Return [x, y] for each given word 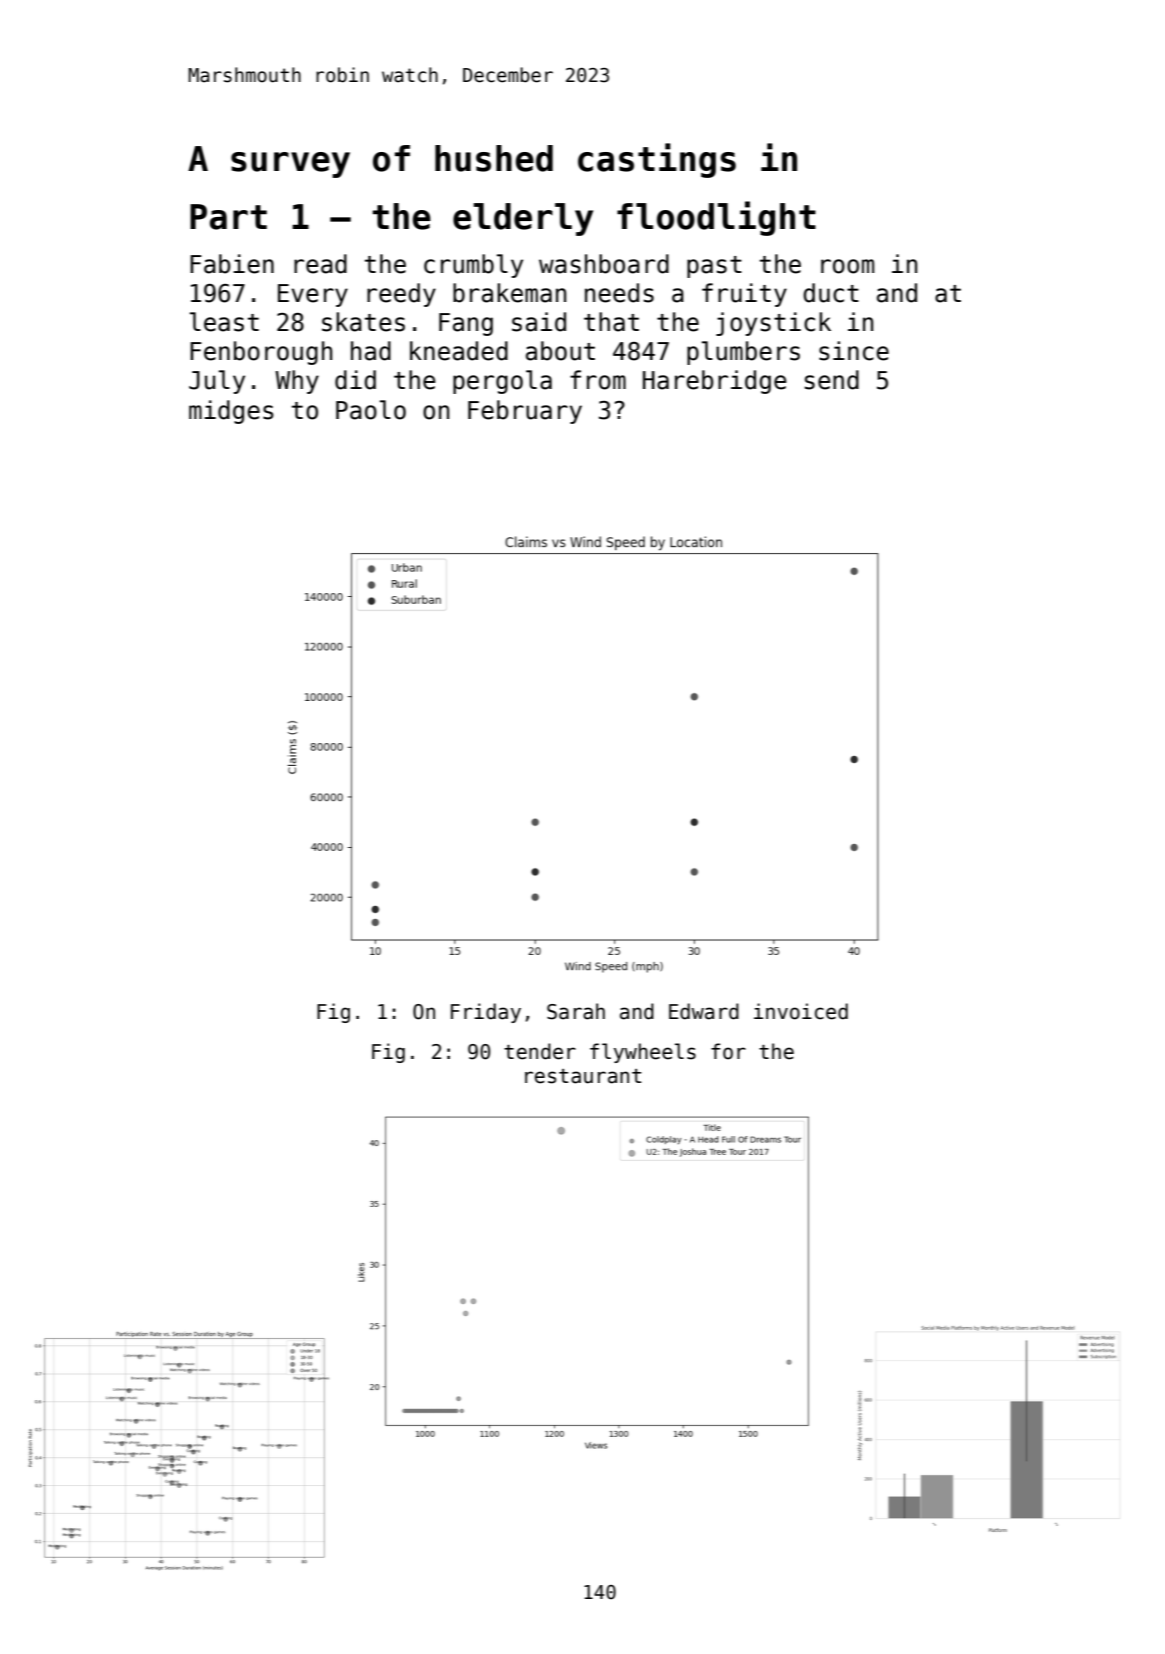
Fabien [232, 264]
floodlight [716, 218]
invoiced [801, 1011]
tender [540, 1051]
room [847, 266]
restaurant [583, 1076]
